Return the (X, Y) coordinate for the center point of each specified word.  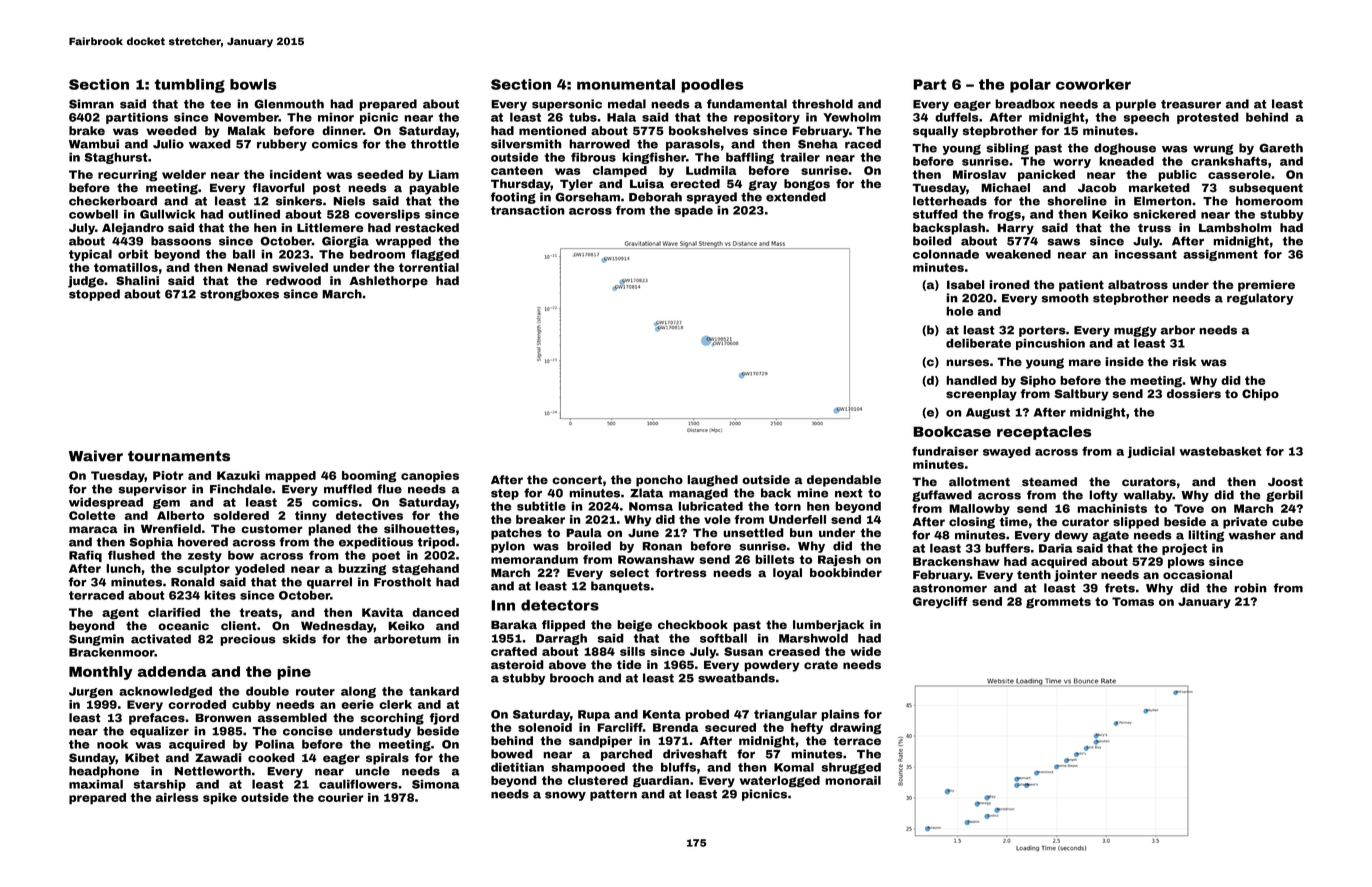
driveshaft (695, 754)
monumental (626, 84)
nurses (967, 362)
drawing (855, 728)
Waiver (96, 456)
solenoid (545, 727)
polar (1030, 86)
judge (86, 282)
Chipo (1260, 395)
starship (160, 785)
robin (1250, 588)
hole (959, 311)
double (267, 691)
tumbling (189, 86)
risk (1184, 361)
